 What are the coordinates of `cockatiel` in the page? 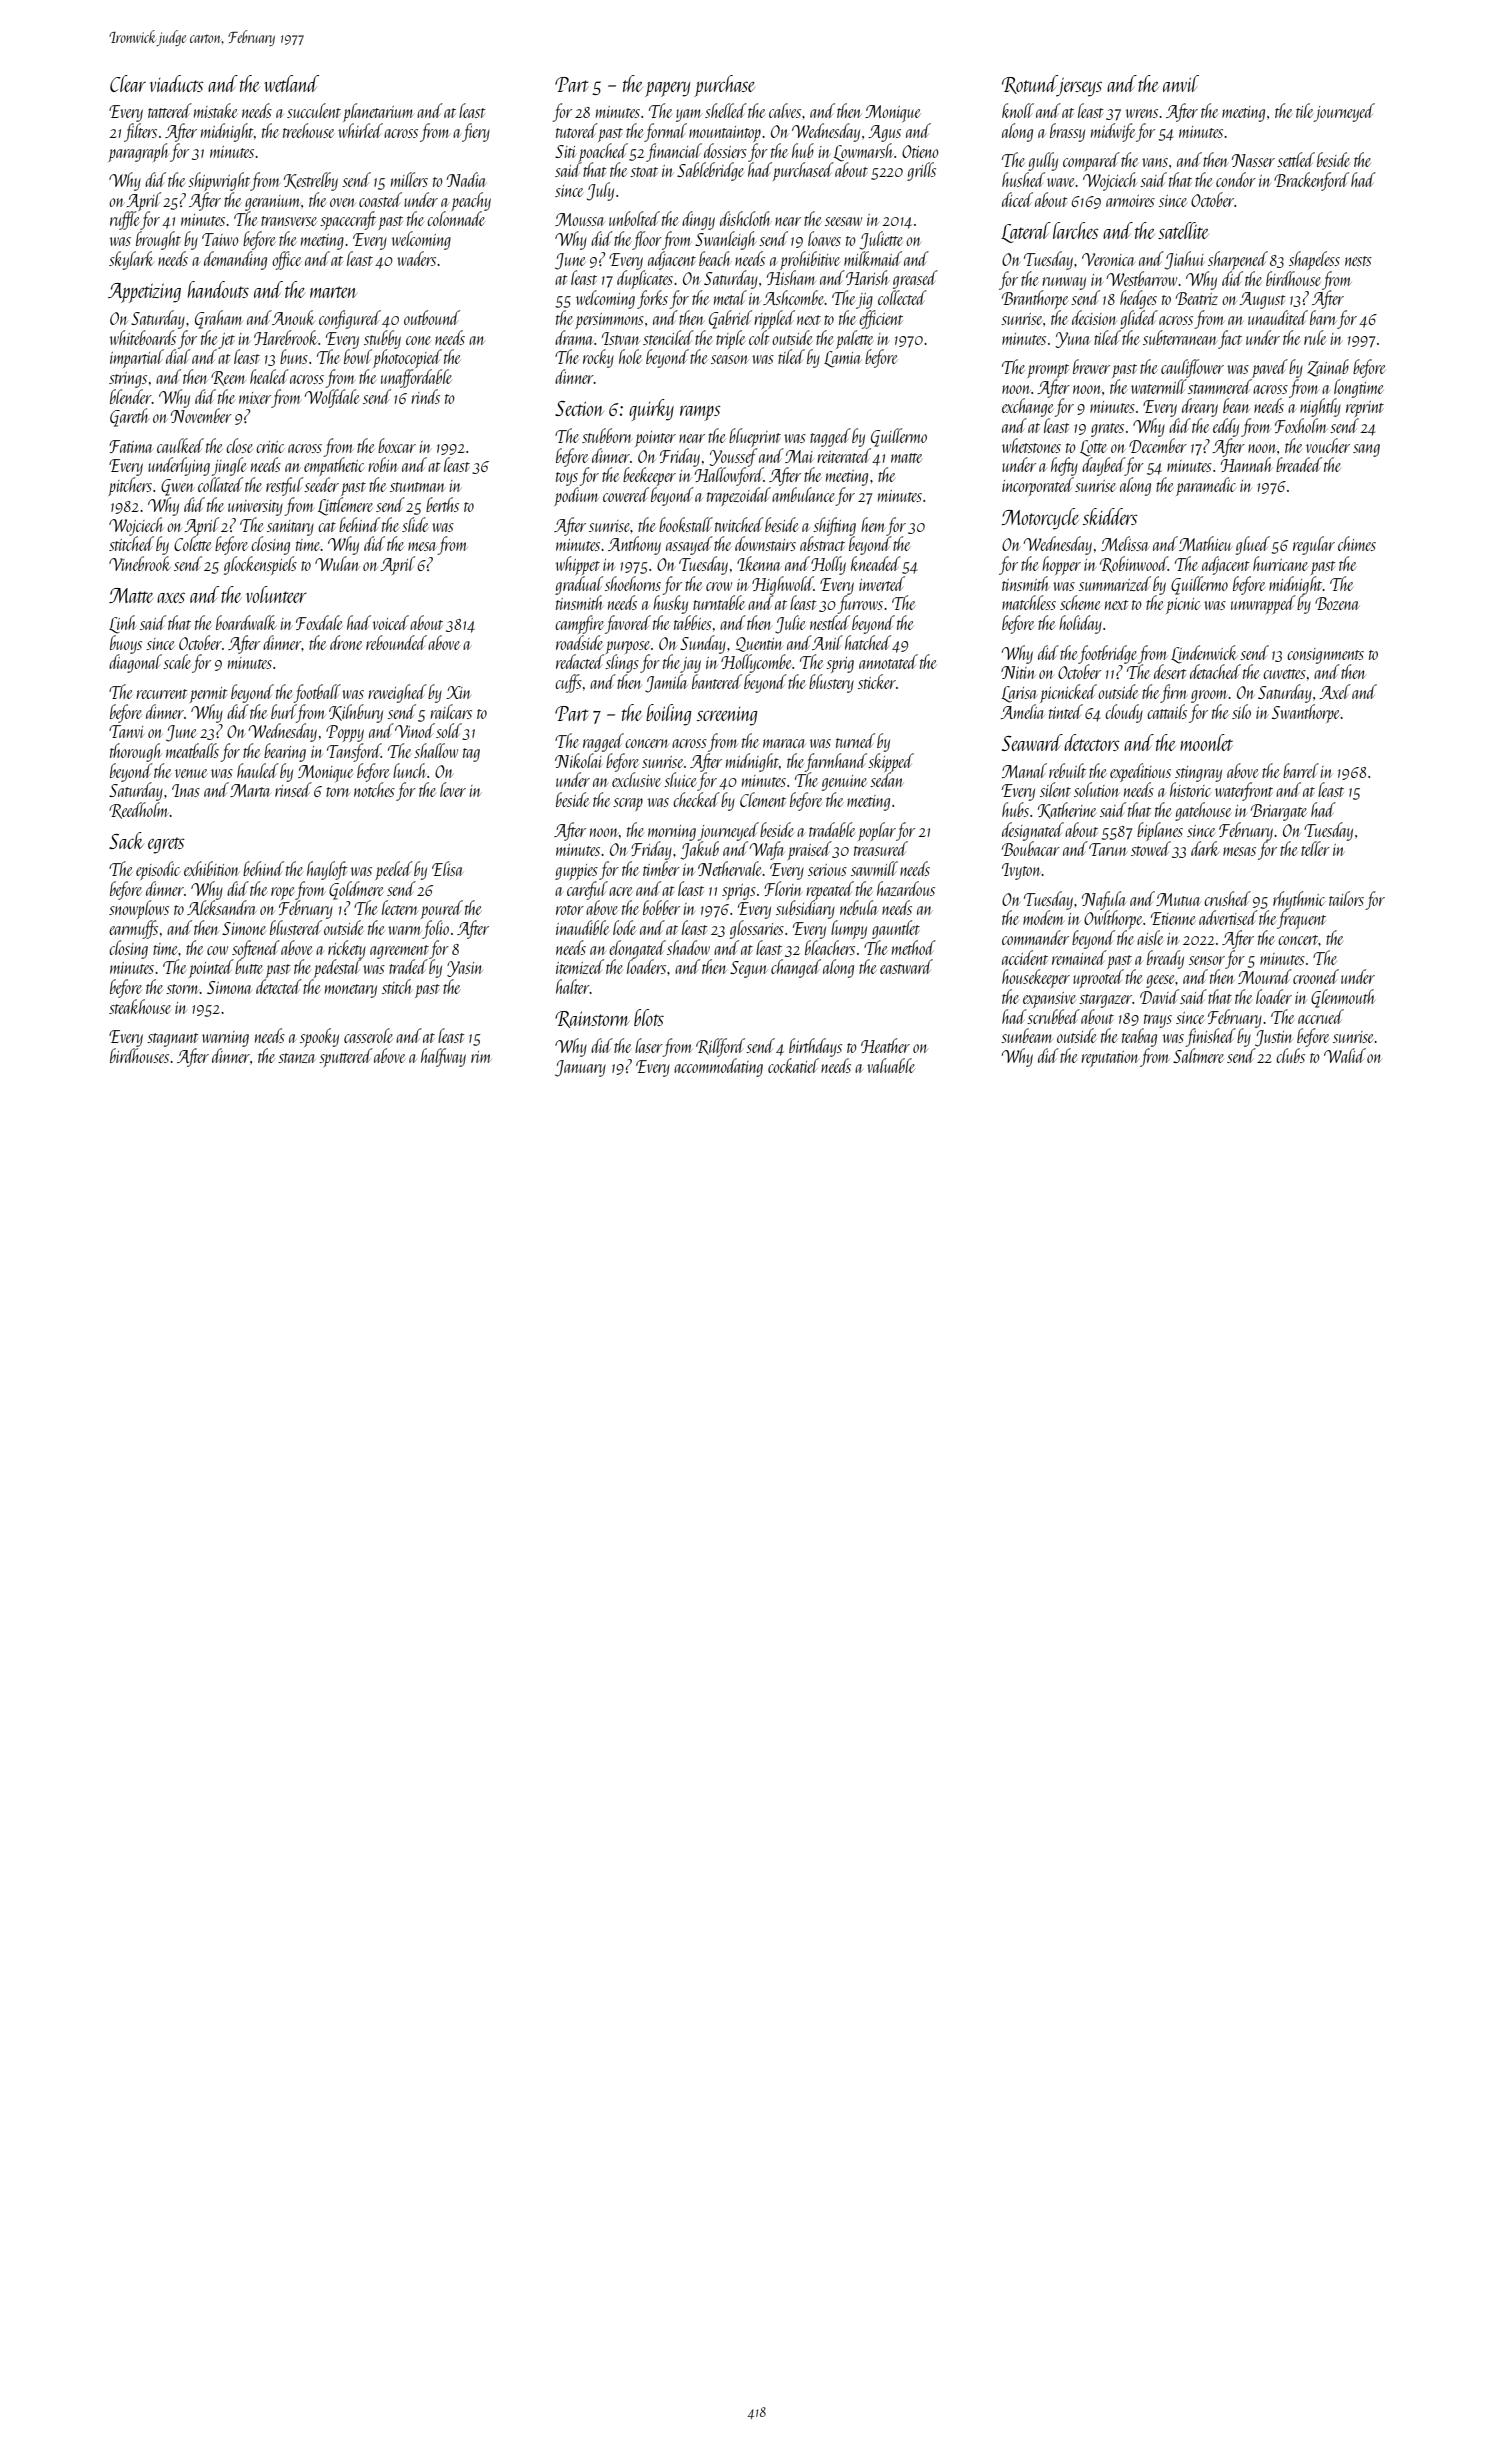 It's located at (793, 1065).
